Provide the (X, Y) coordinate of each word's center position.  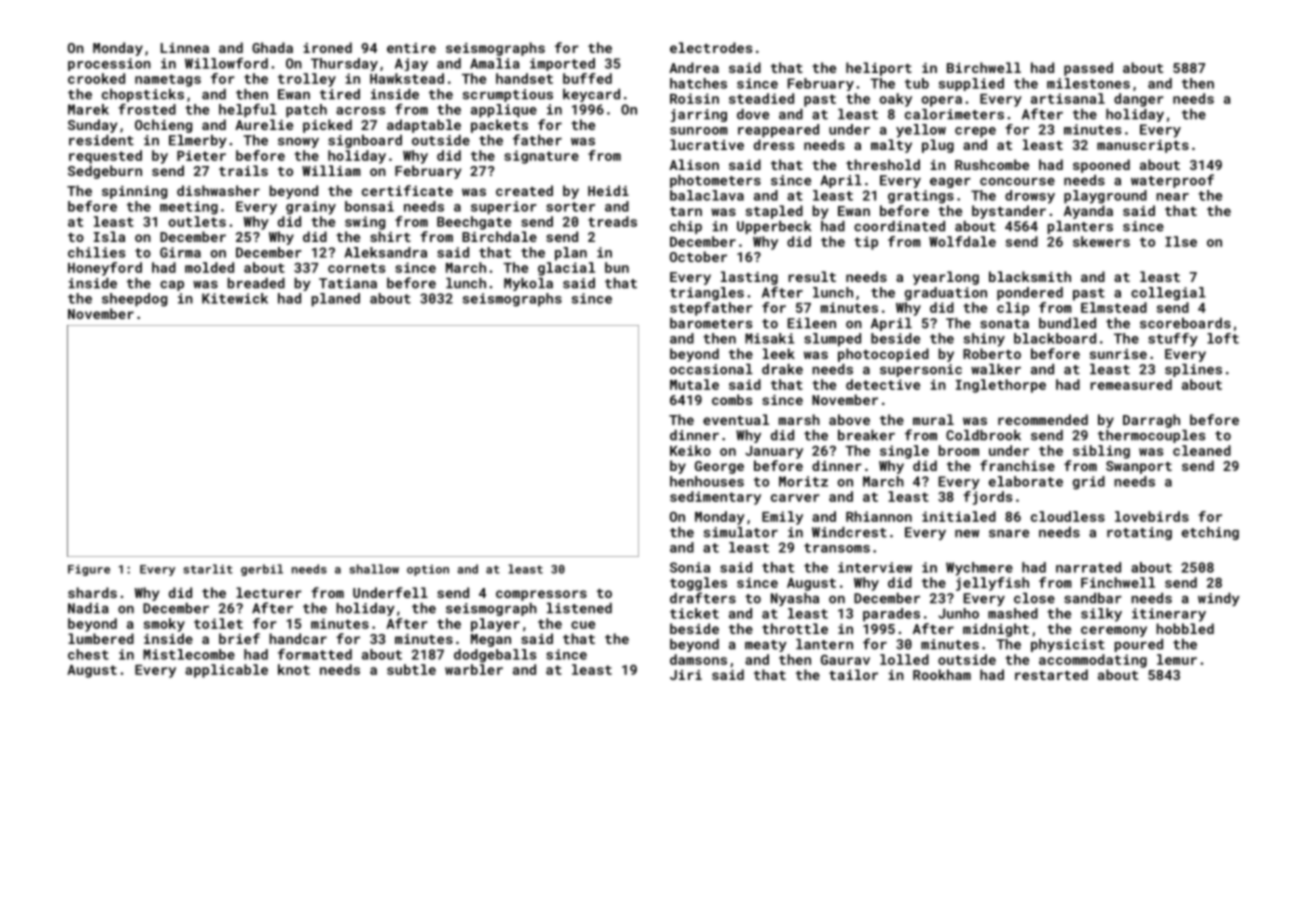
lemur (1177, 659)
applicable (226, 671)
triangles (707, 294)
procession (109, 64)
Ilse (1181, 241)
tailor (853, 674)
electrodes (711, 47)
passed (1088, 69)
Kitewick (235, 298)
